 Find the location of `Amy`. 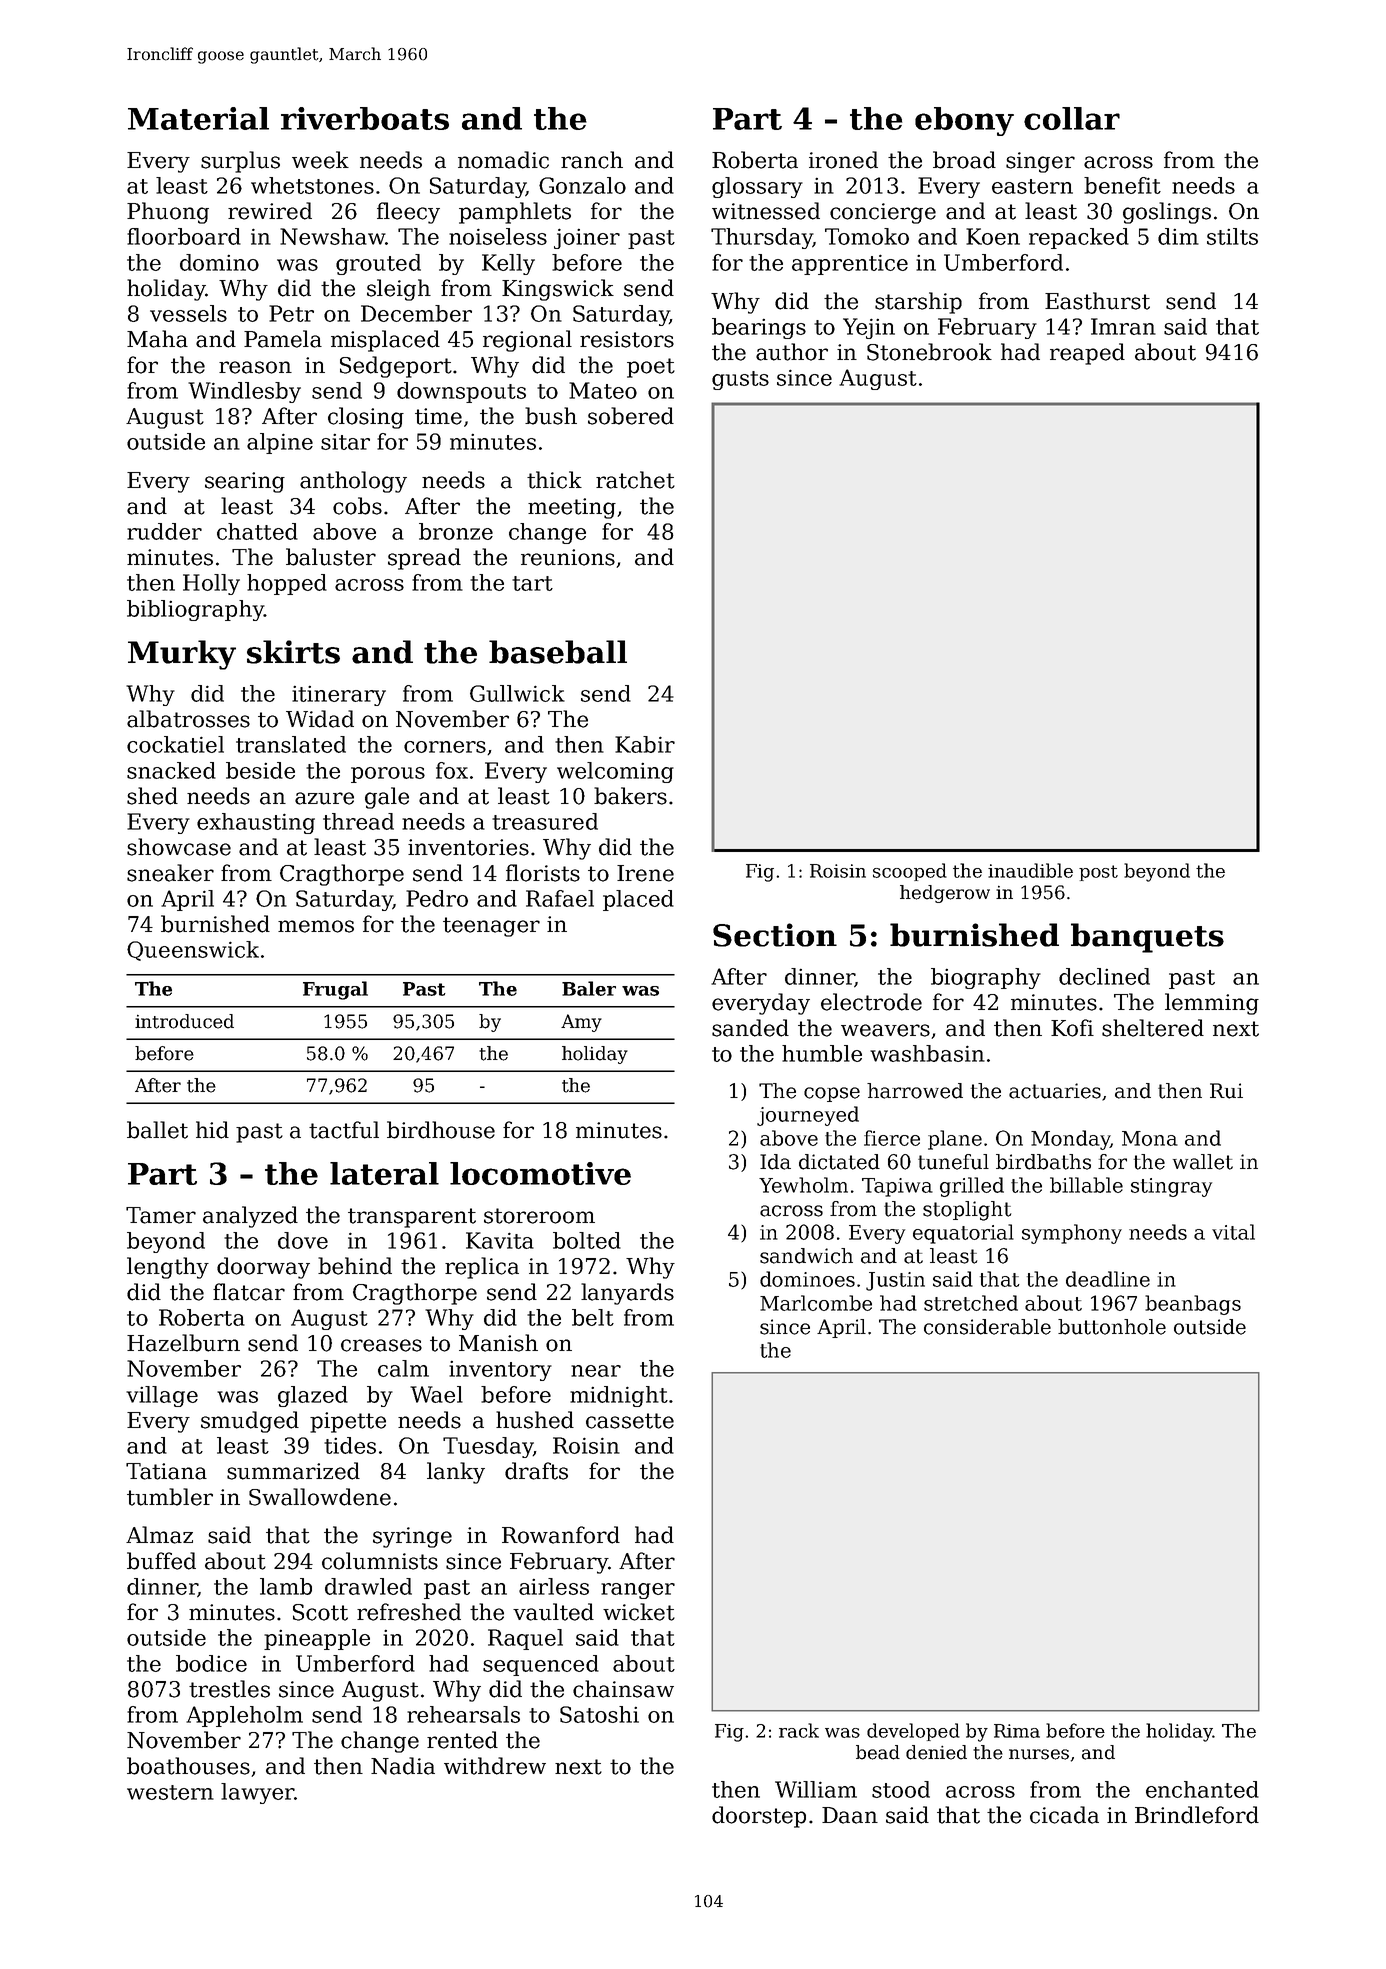

Amy is located at coordinates (581, 1023).
